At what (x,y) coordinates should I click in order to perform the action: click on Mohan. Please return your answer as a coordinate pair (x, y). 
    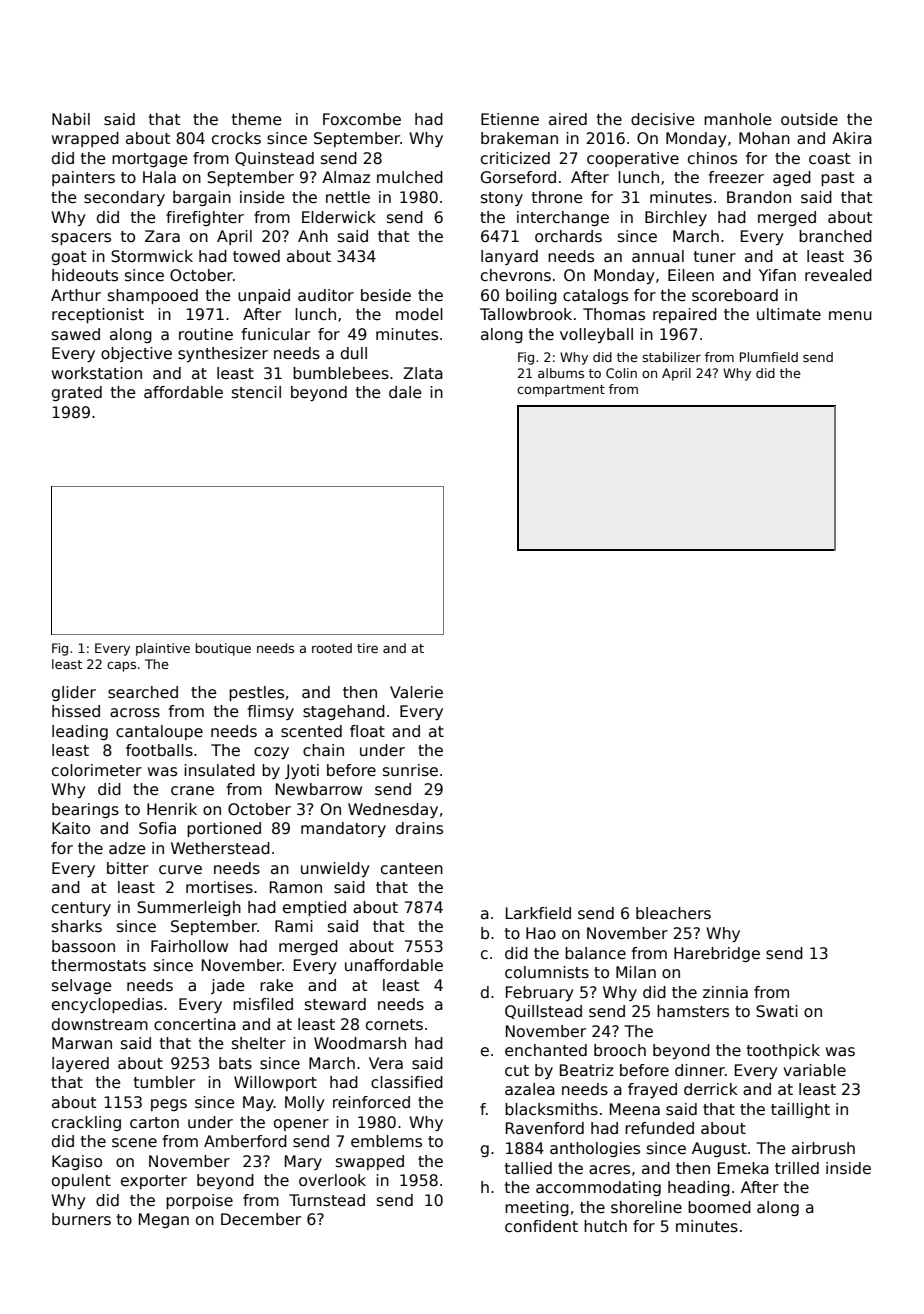
    Looking at the image, I should click on (764, 138).
